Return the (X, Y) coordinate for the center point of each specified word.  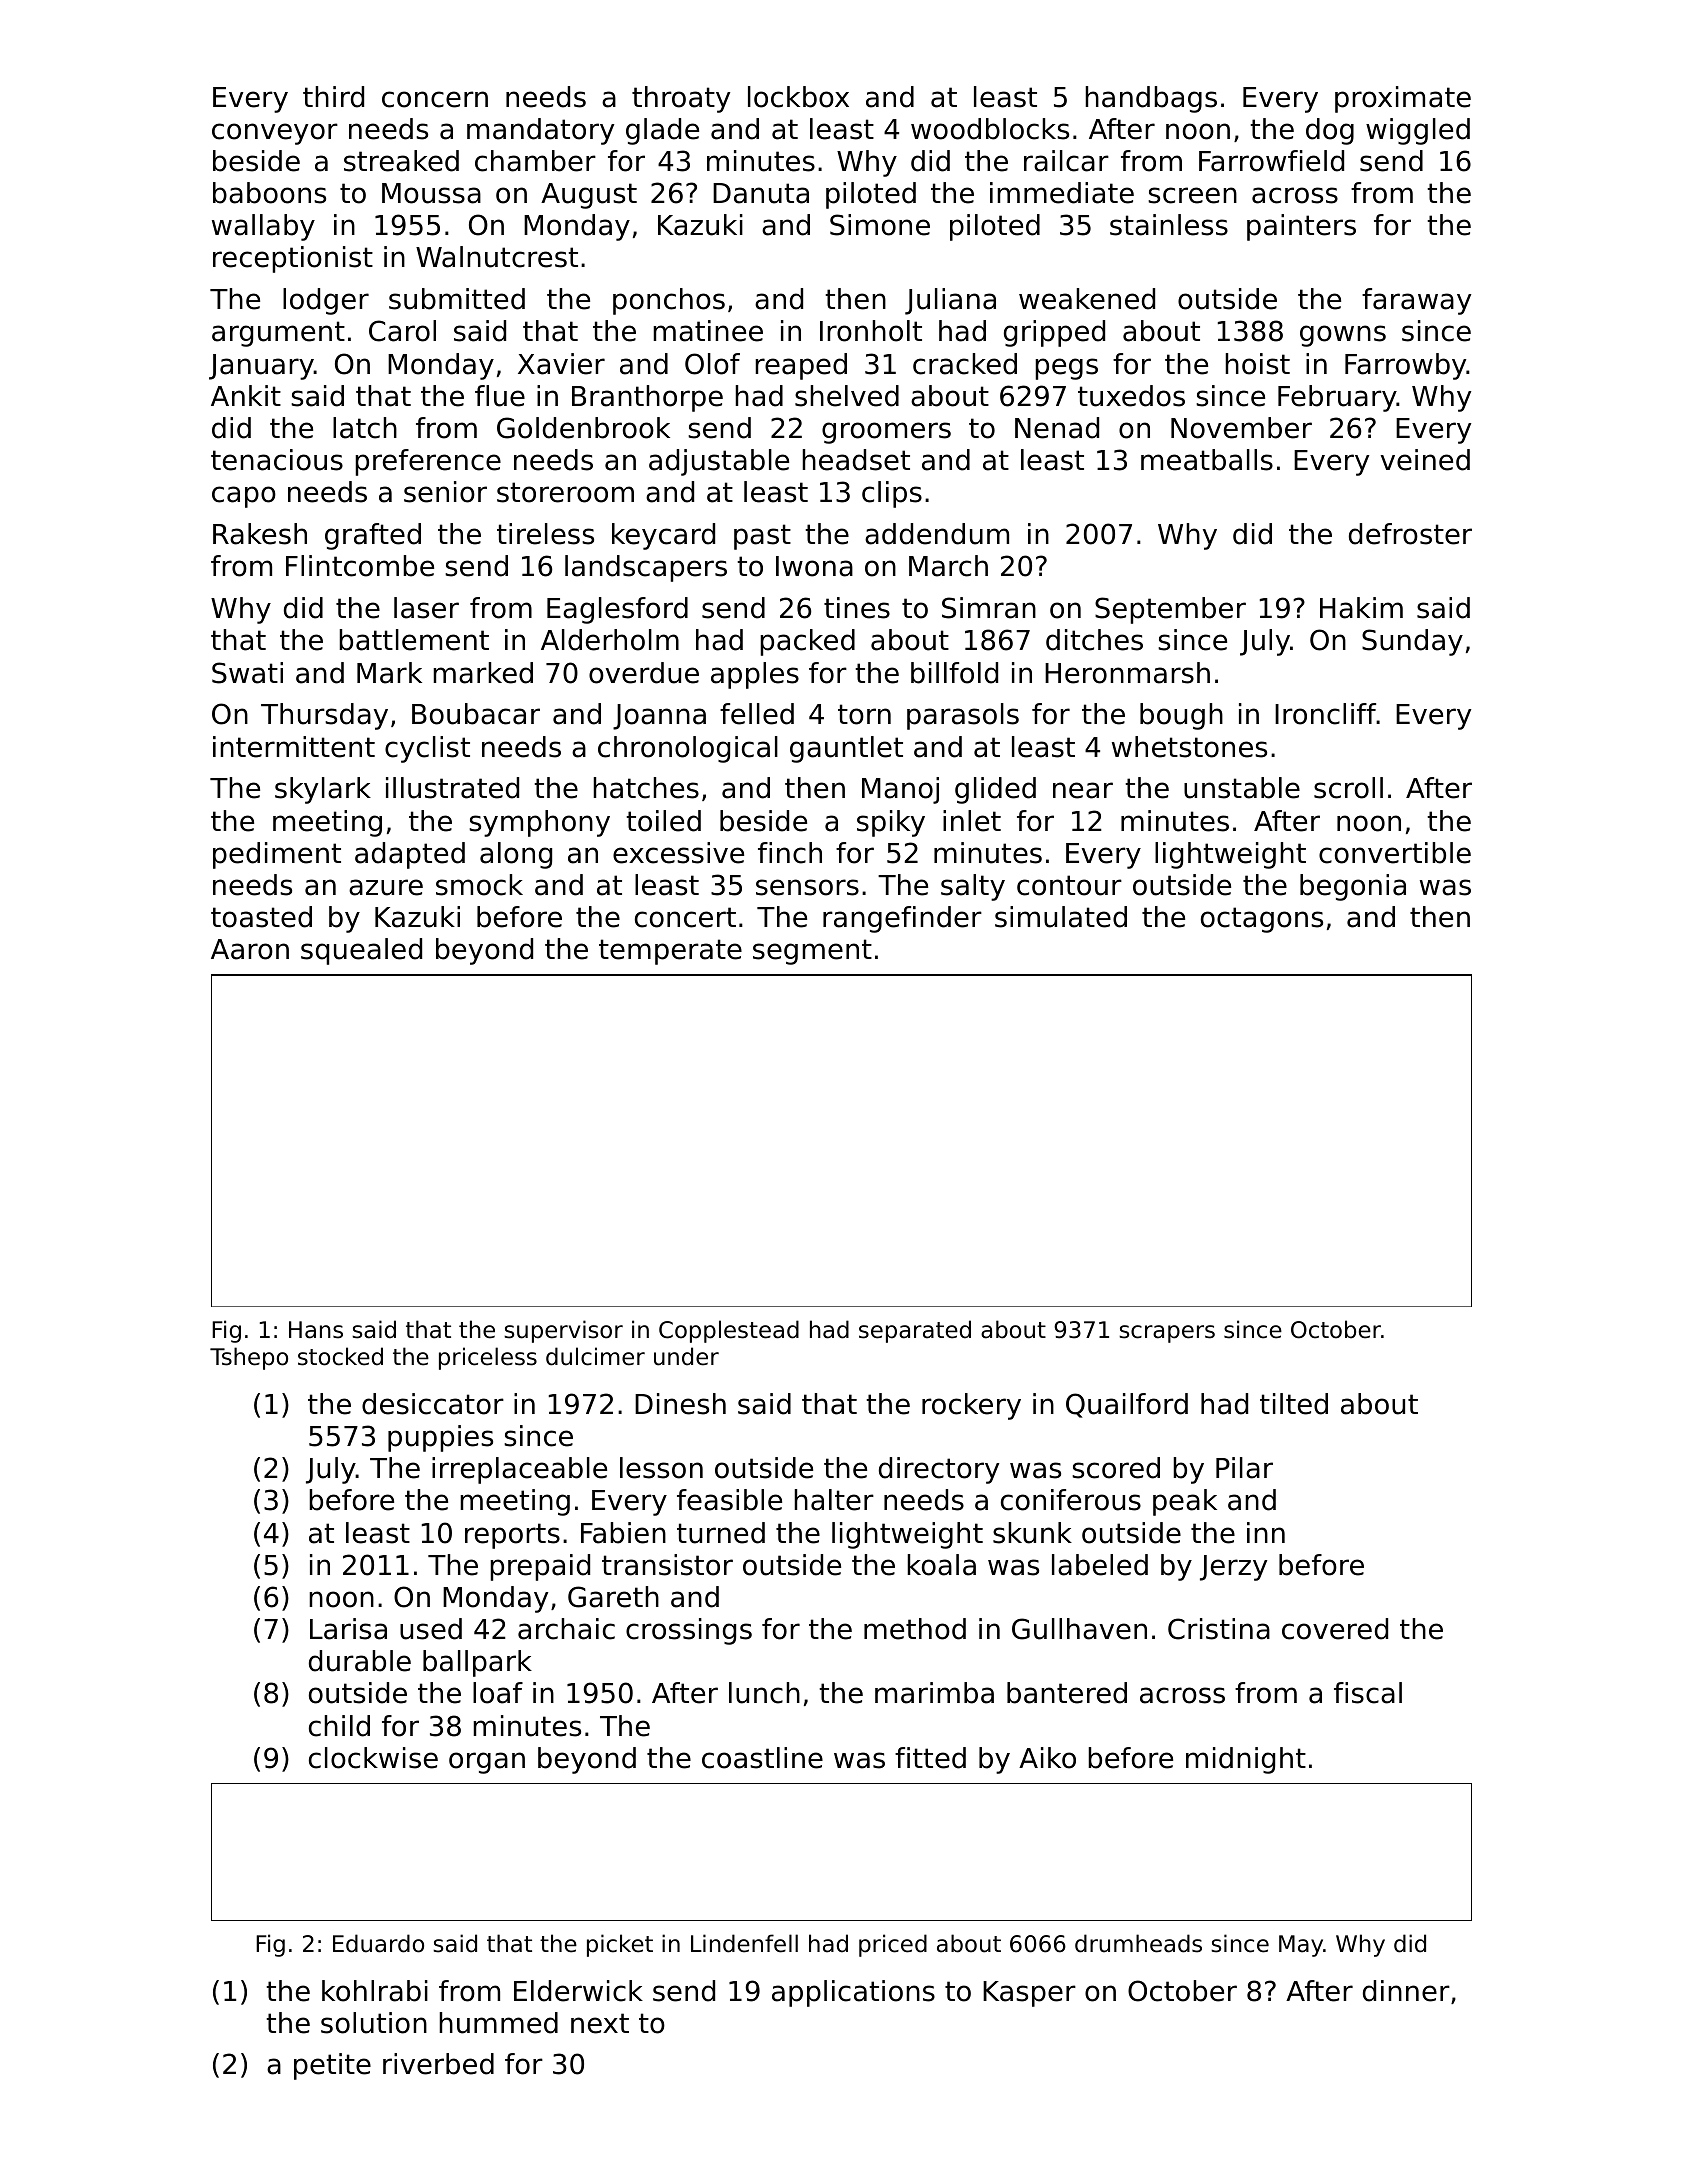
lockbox (798, 97)
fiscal (1368, 1693)
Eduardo (378, 1943)
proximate (1403, 99)
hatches (646, 788)
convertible (1395, 853)
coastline (762, 1758)
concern (435, 99)
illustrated (452, 788)
